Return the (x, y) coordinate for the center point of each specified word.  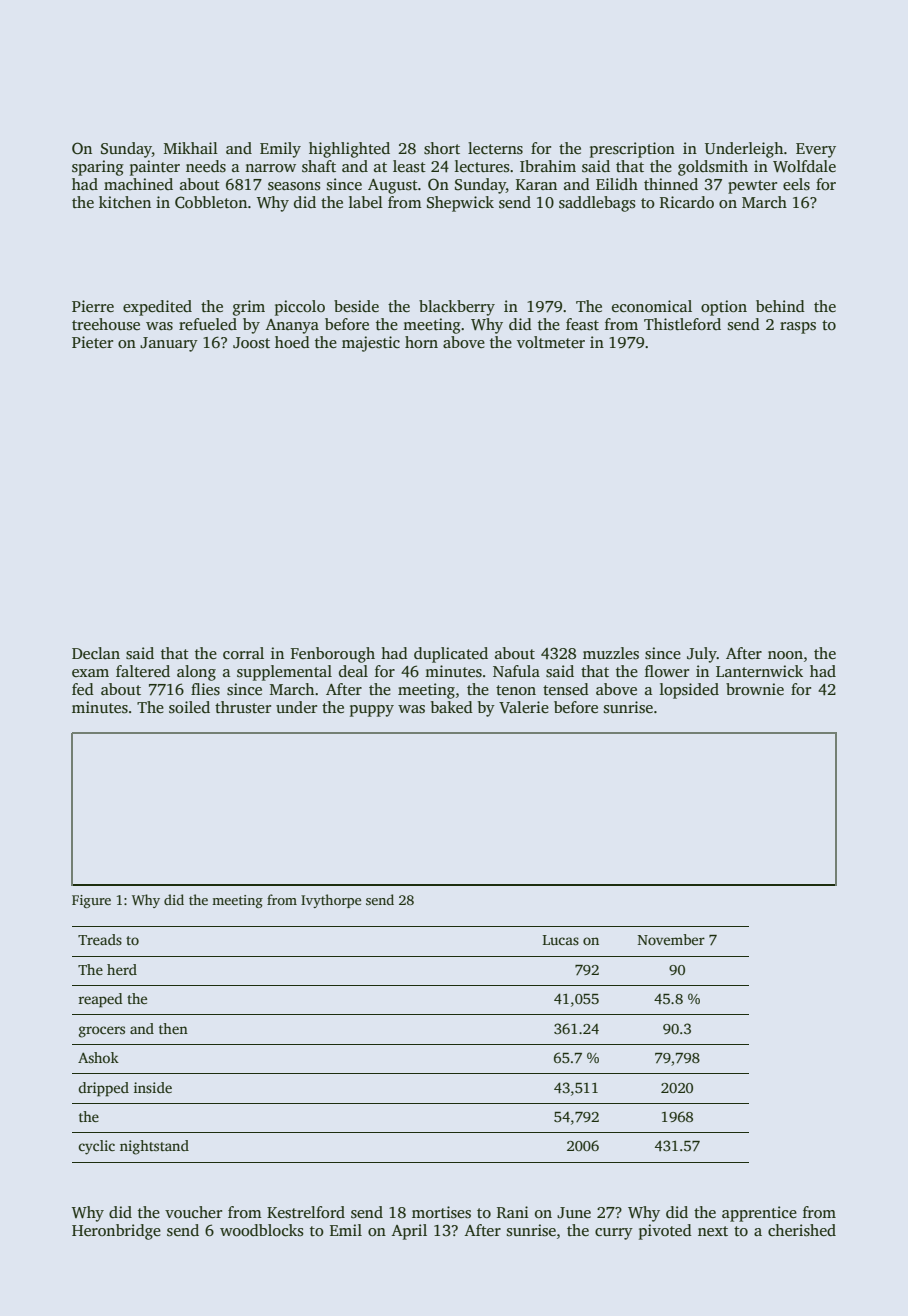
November (671, 939)
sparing (98, 168)
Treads (100, 939)
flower (667, 671)
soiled (189, 707)
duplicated (451, 655)
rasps (798, 328)
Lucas (561, 940)
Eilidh (617, 184)
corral (243, 653)
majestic (371, 344)
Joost (251, 343)
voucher (193, 1212)
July (702, 655)
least (409, 166)
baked (452, 707)
